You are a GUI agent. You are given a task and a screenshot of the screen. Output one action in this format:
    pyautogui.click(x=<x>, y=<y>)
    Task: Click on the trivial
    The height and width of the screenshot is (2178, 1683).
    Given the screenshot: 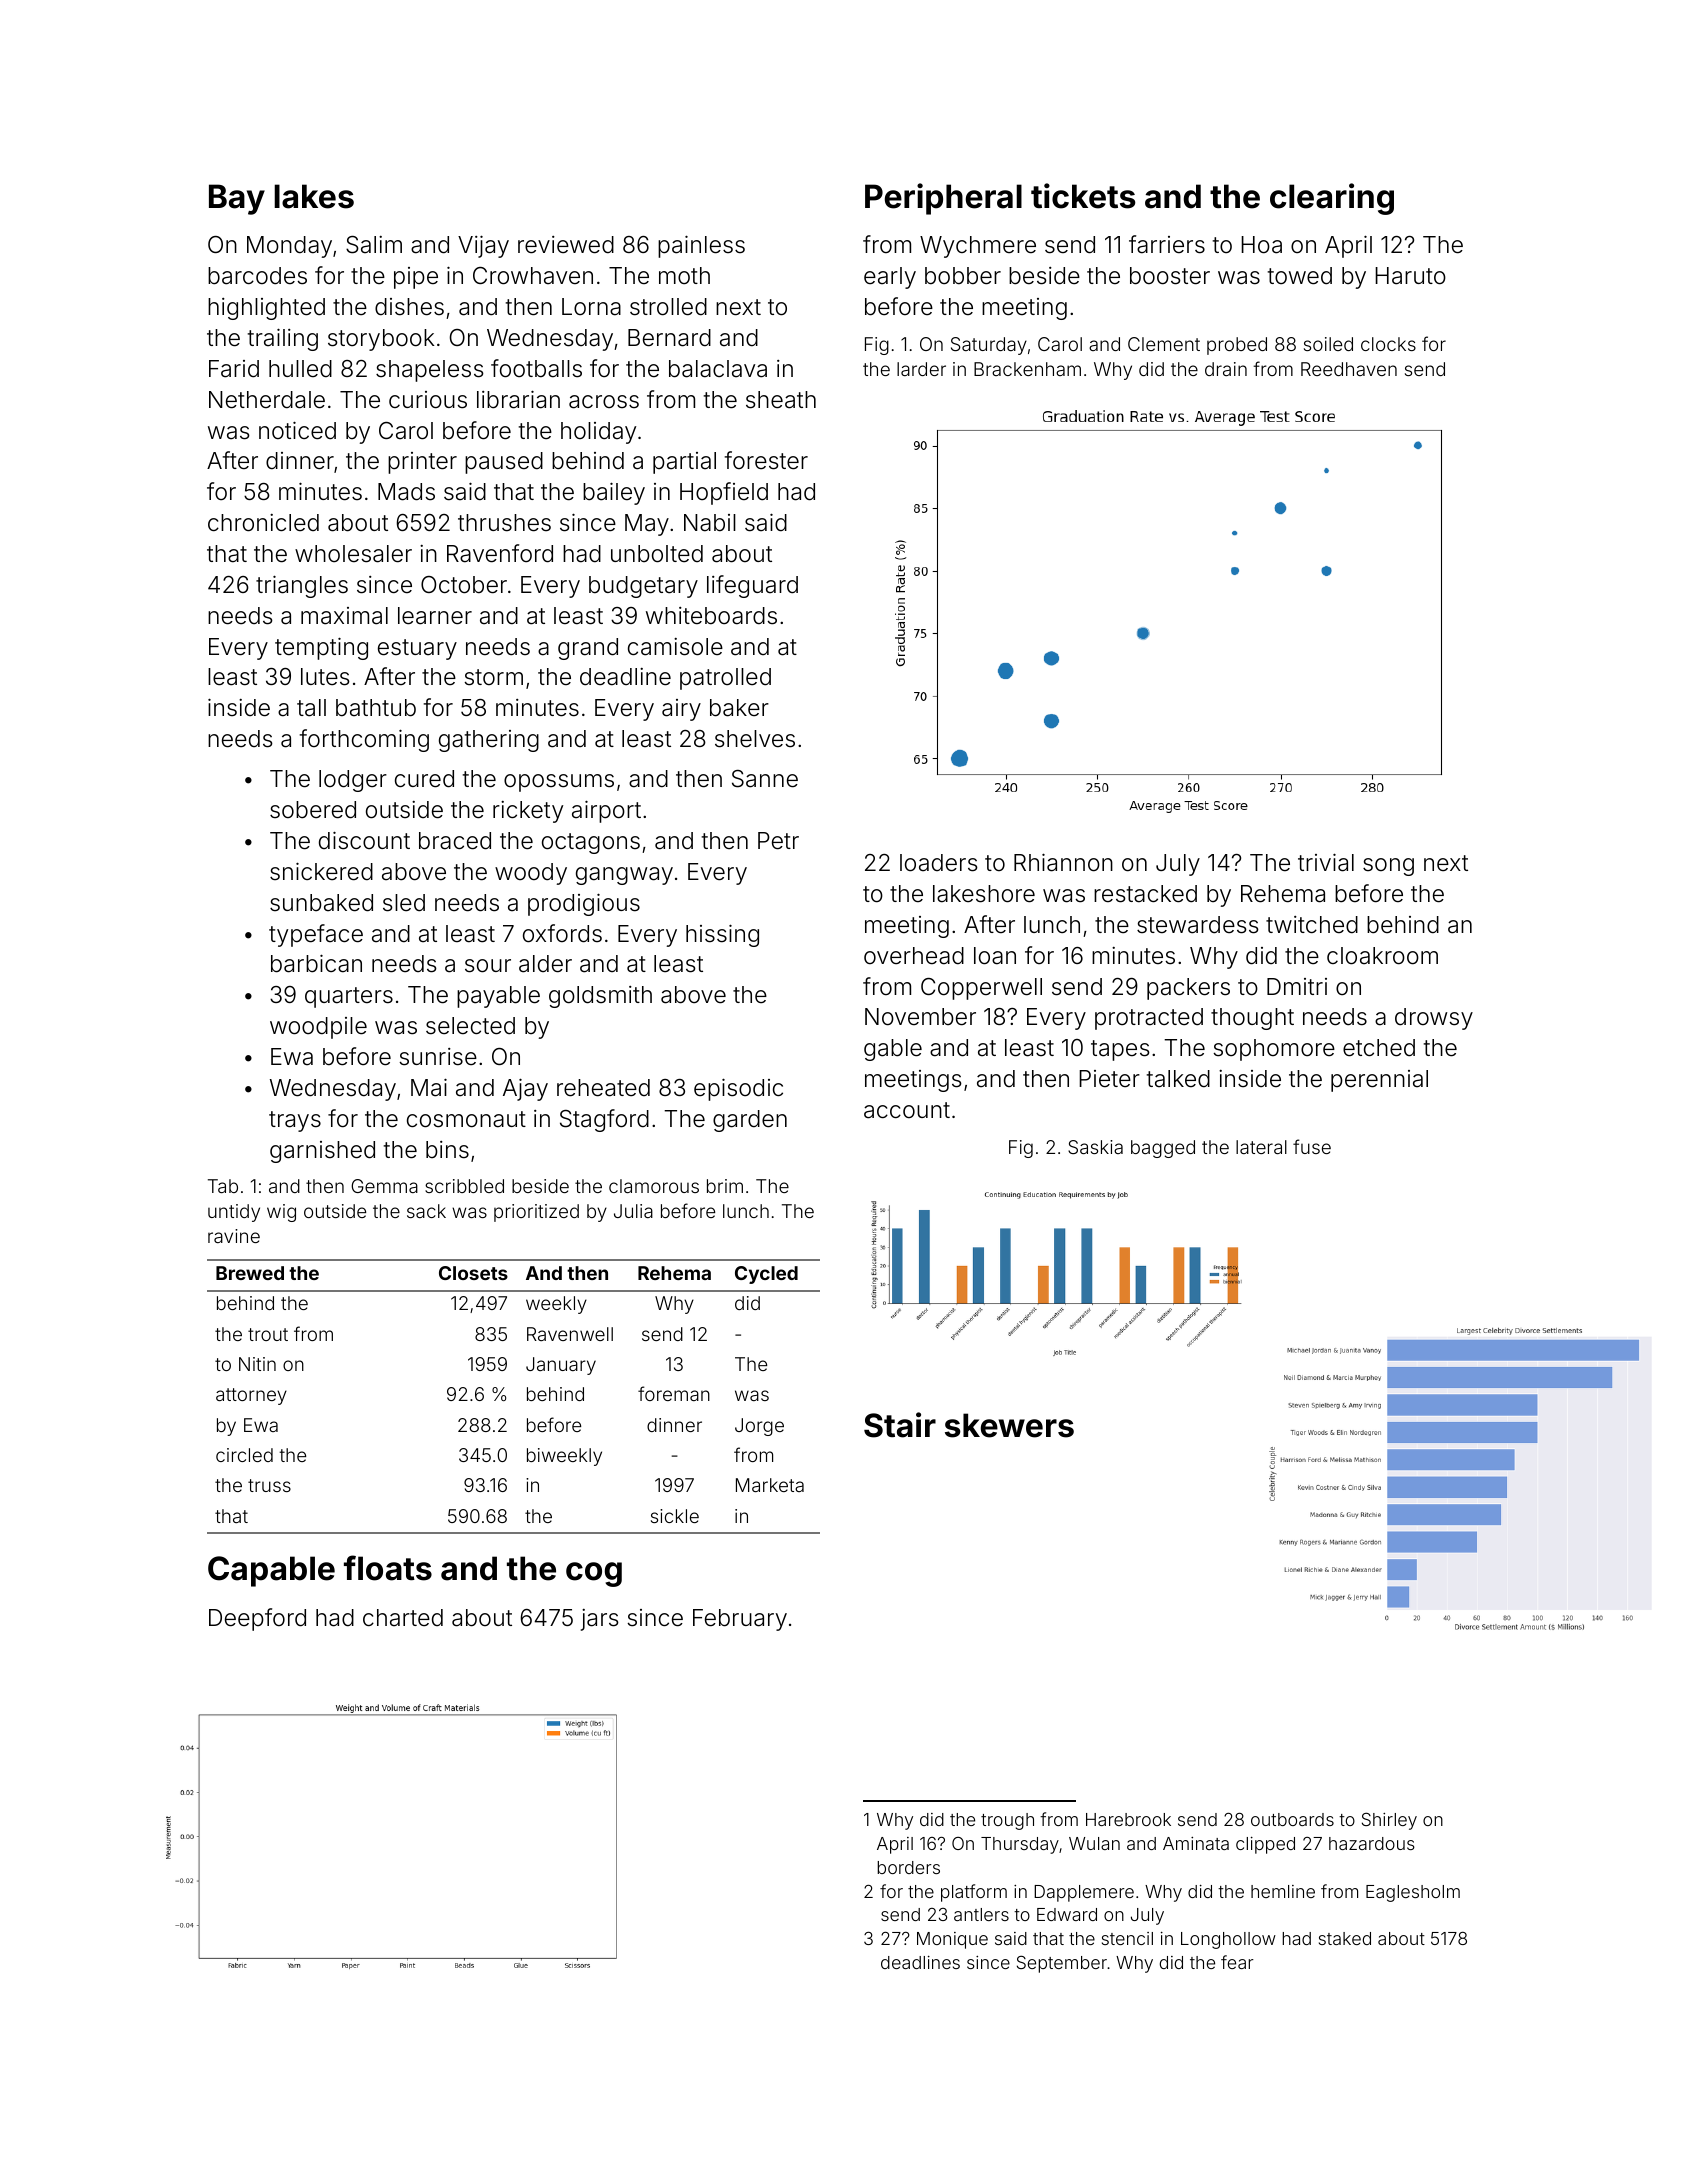 What is the action you would take?
    pyautogui.click(x=1326, y=862)
